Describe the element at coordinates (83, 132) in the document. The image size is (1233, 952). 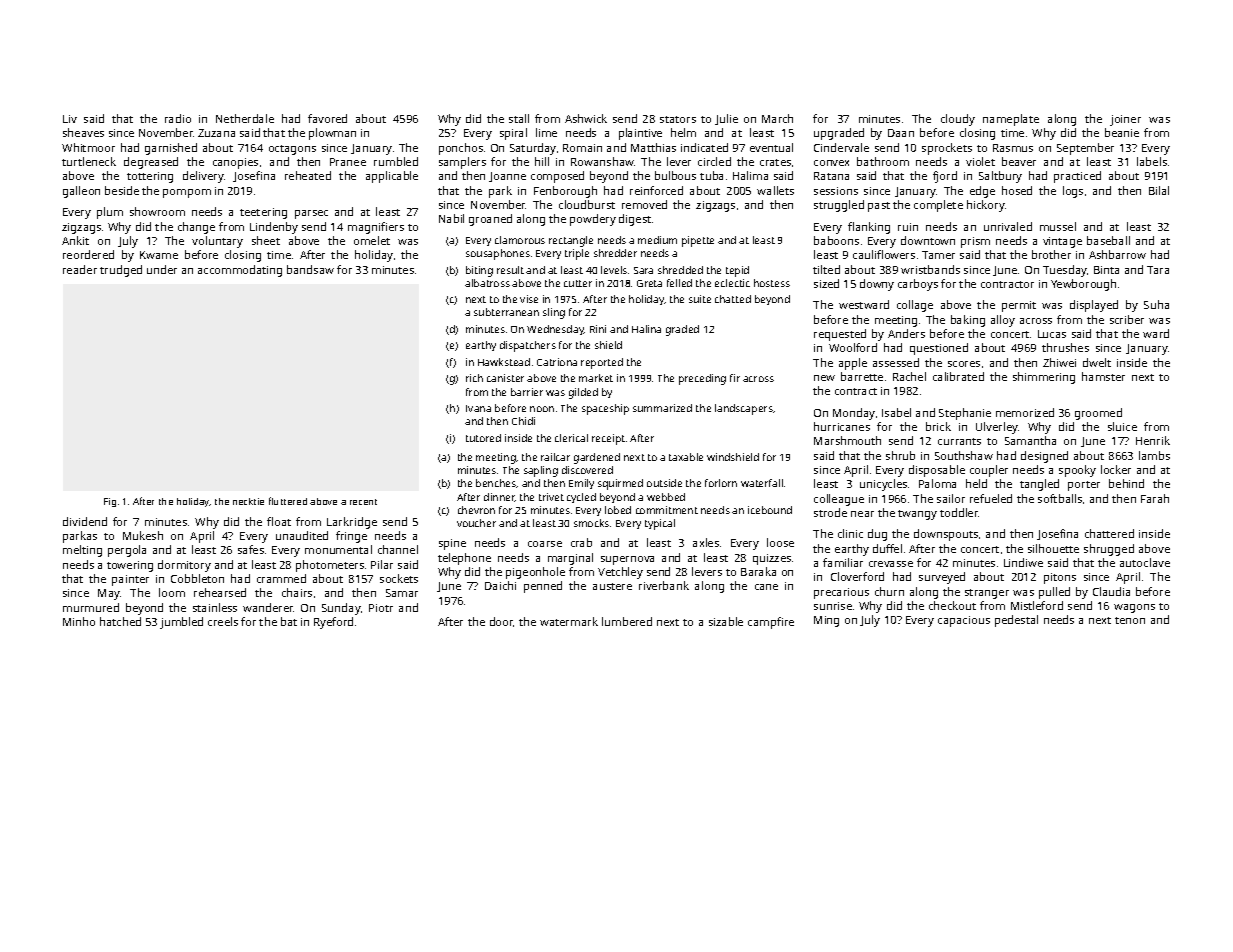
I see `sheaves` at that location.
